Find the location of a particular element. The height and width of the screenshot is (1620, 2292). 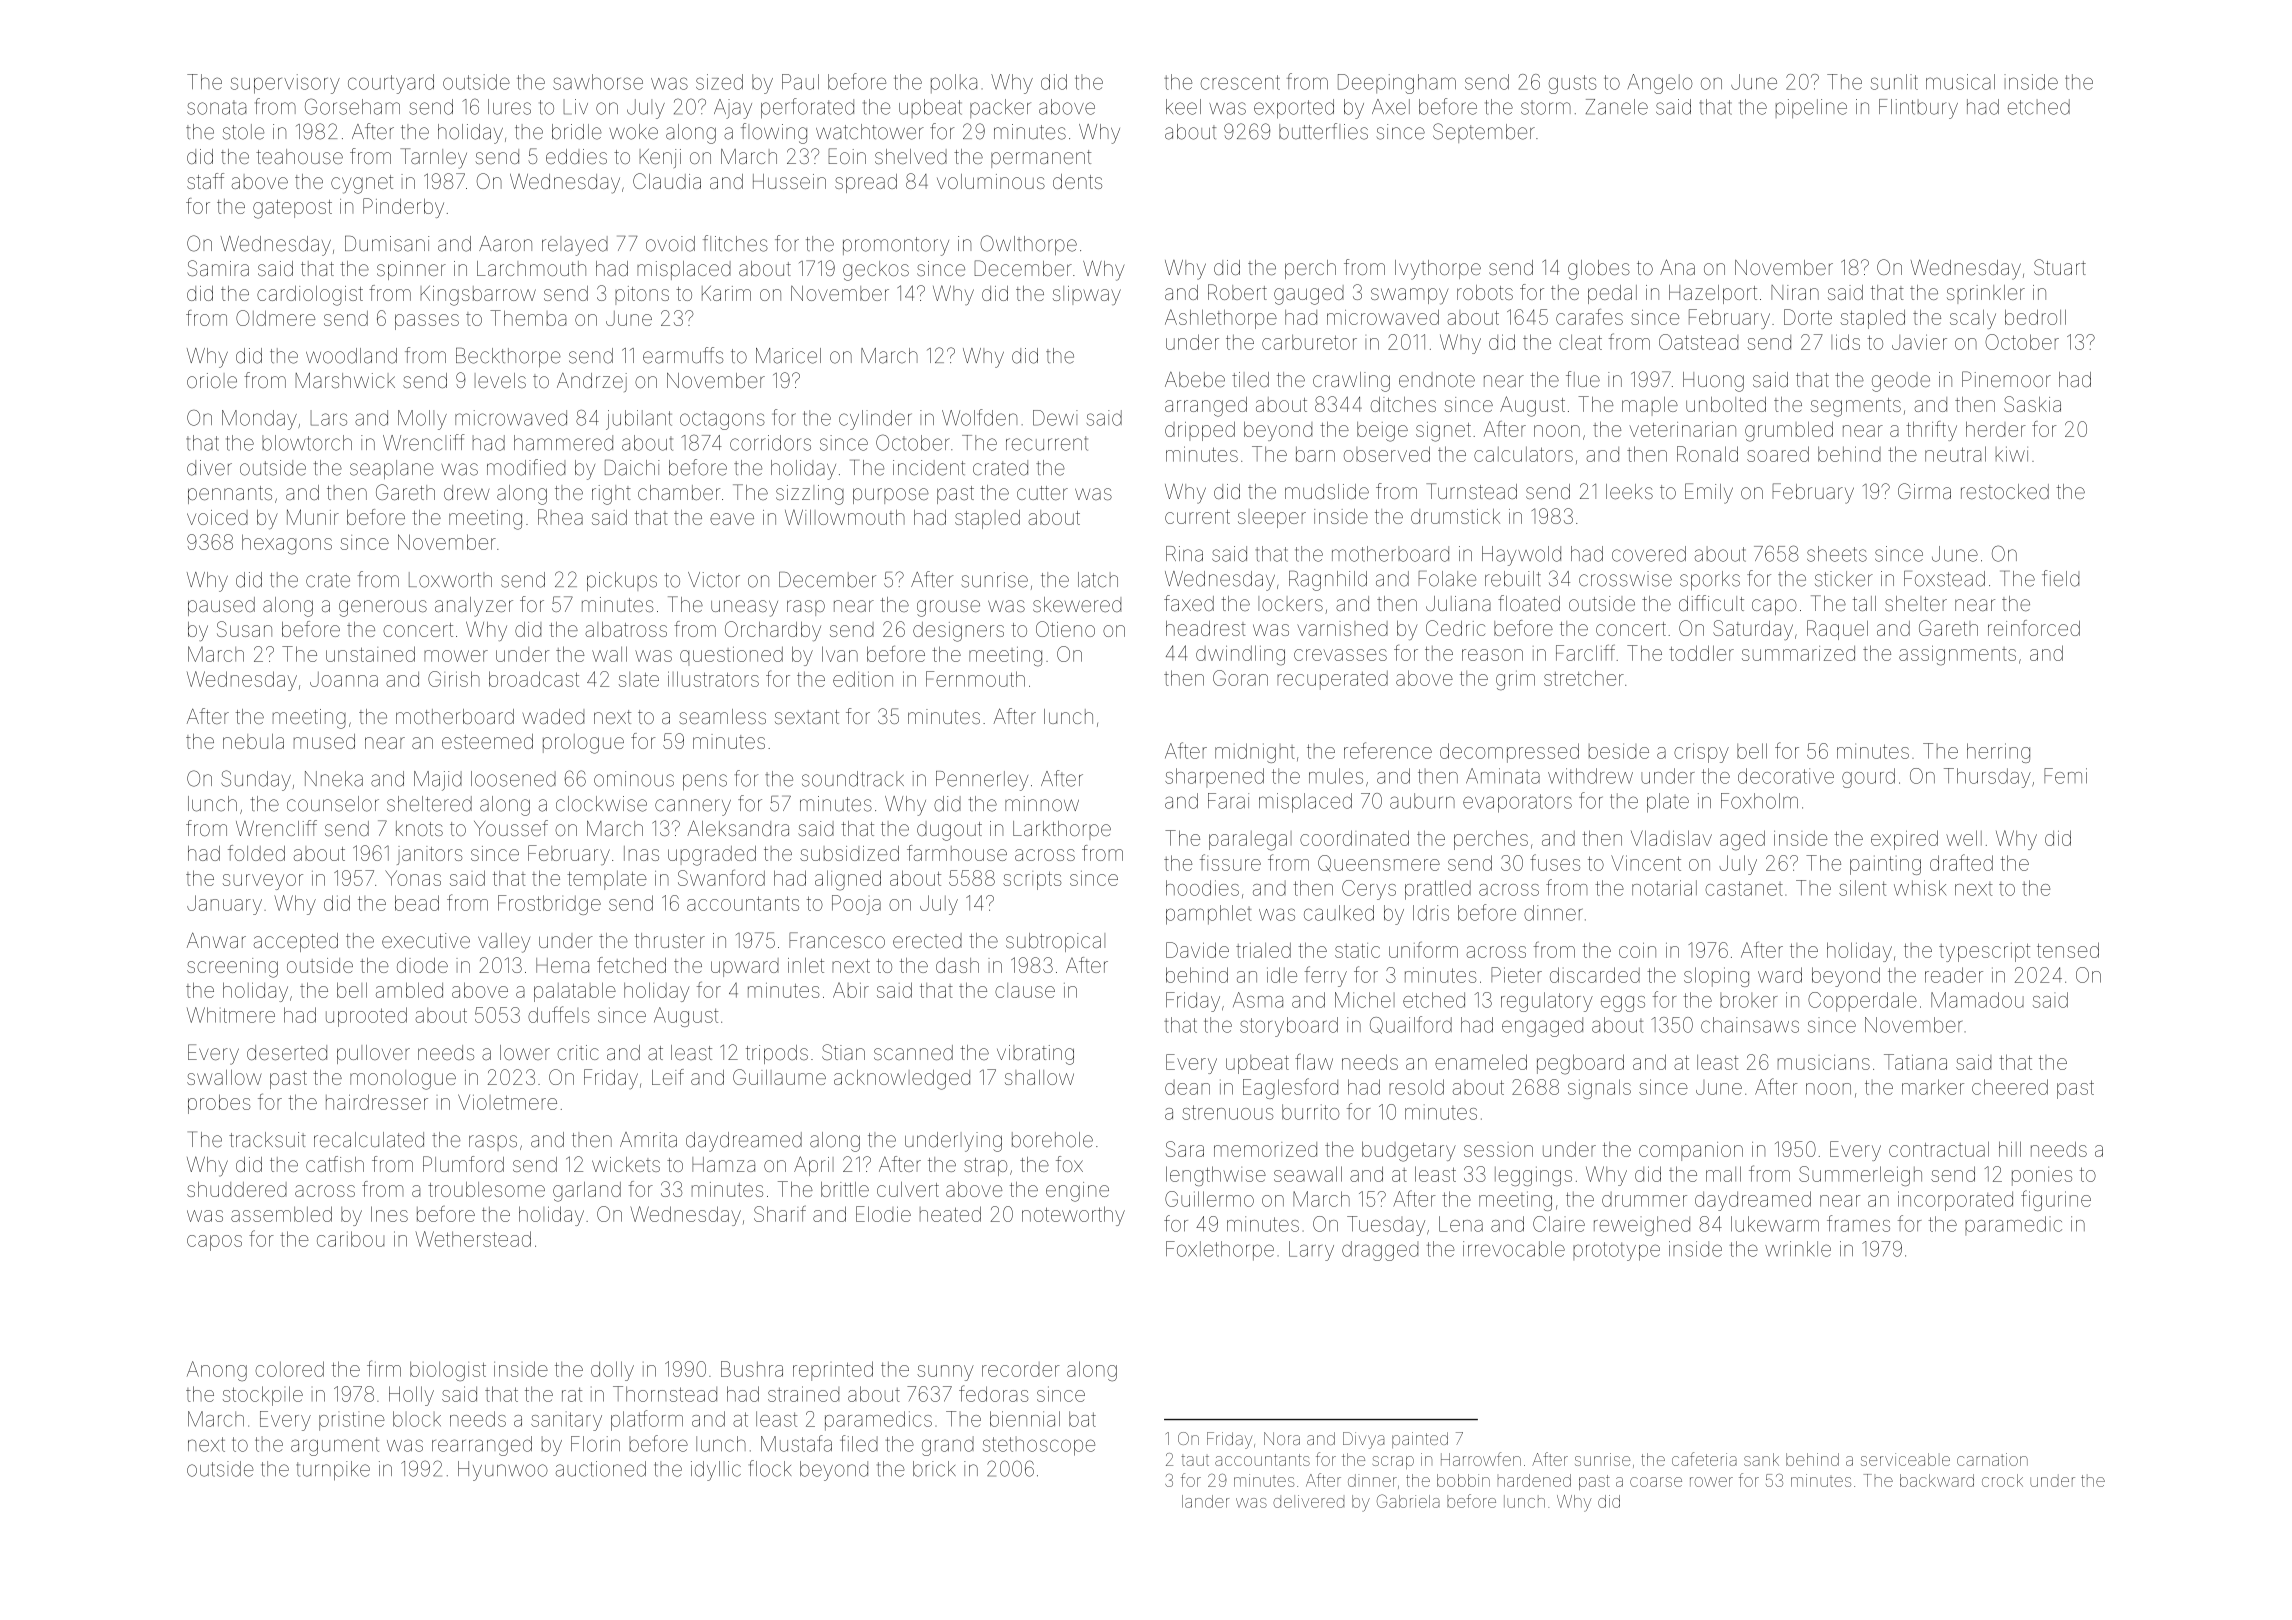

Turnstead is located at coordinates (1471, 491).
